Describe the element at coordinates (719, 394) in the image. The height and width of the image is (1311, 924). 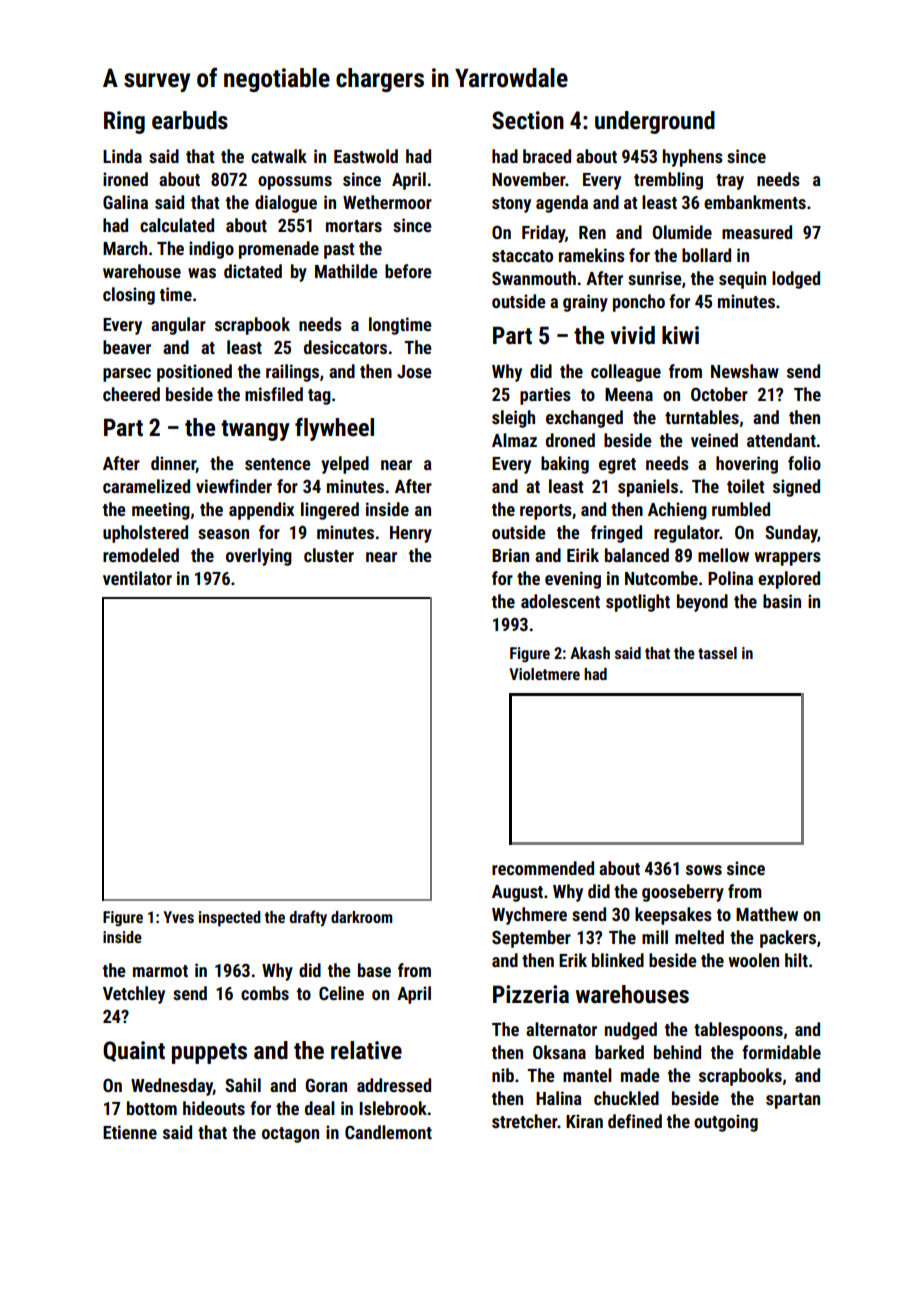
I see `October` at that location.
